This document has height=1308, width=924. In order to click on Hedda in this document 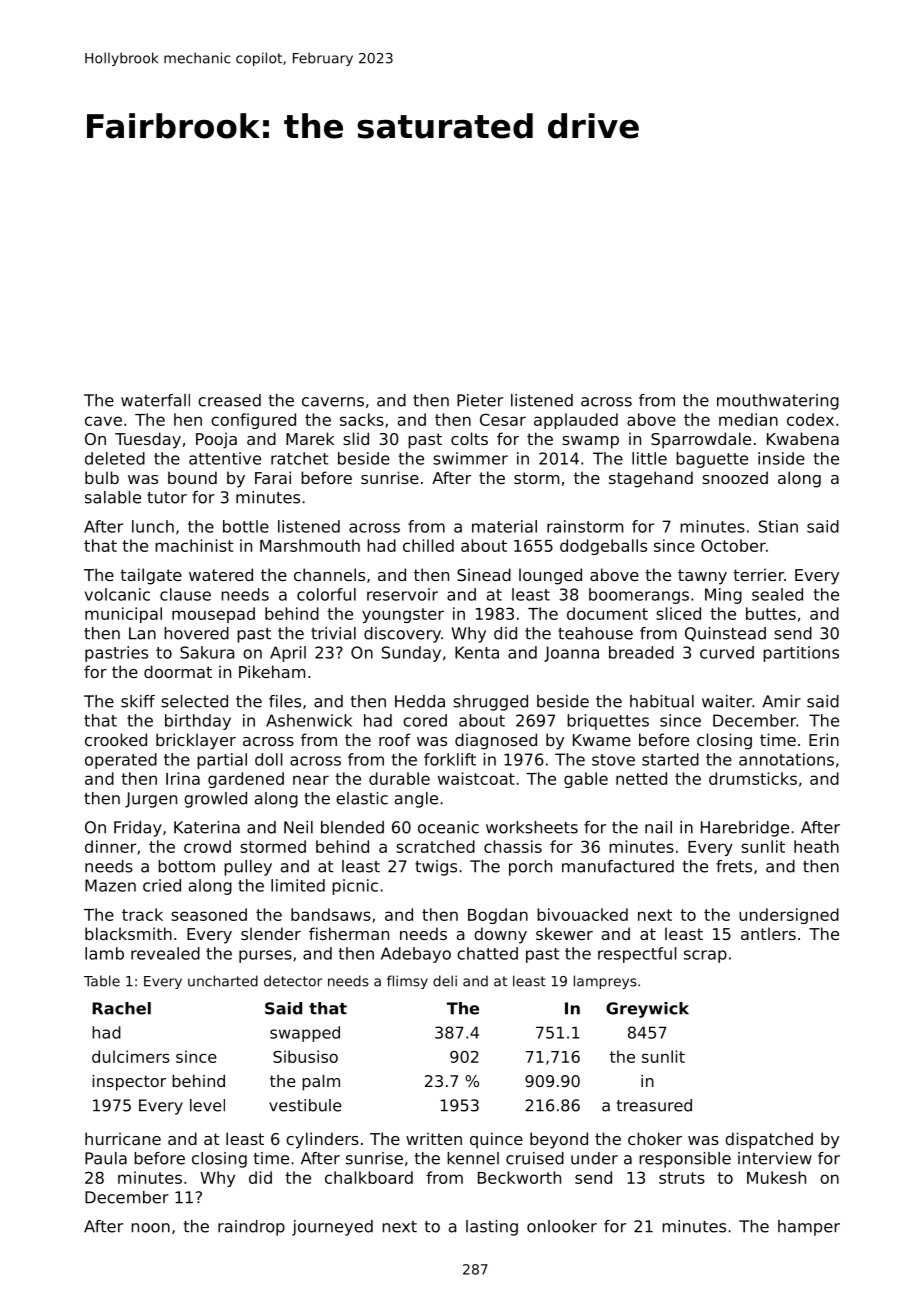, I will do `click(420, 701)`.
